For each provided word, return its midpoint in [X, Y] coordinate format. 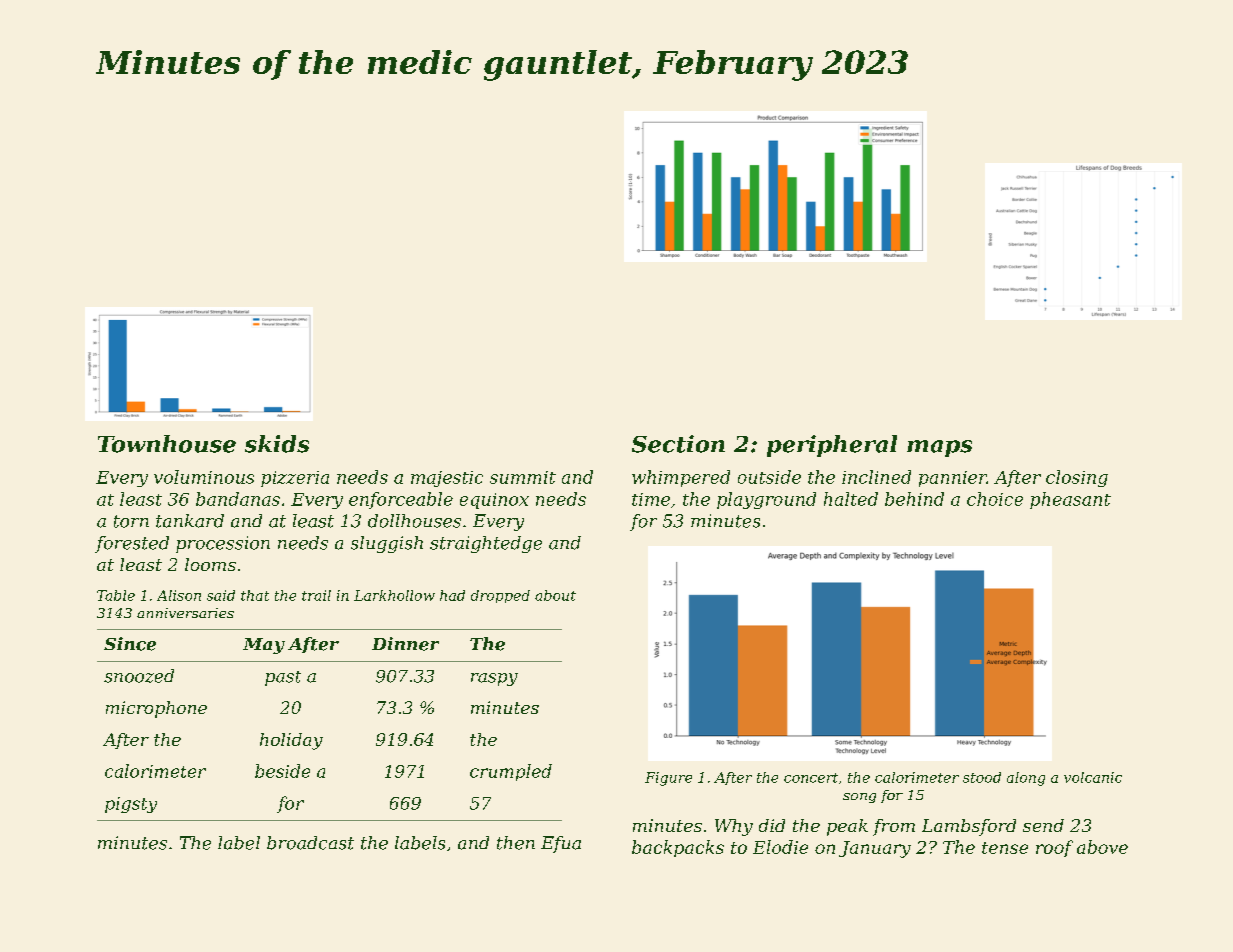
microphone [156, 709]
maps [939, 448]
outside [769, 477]
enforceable [401, 500]
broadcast [310, 843]
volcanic [1093, 777]
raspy [494, 679]
